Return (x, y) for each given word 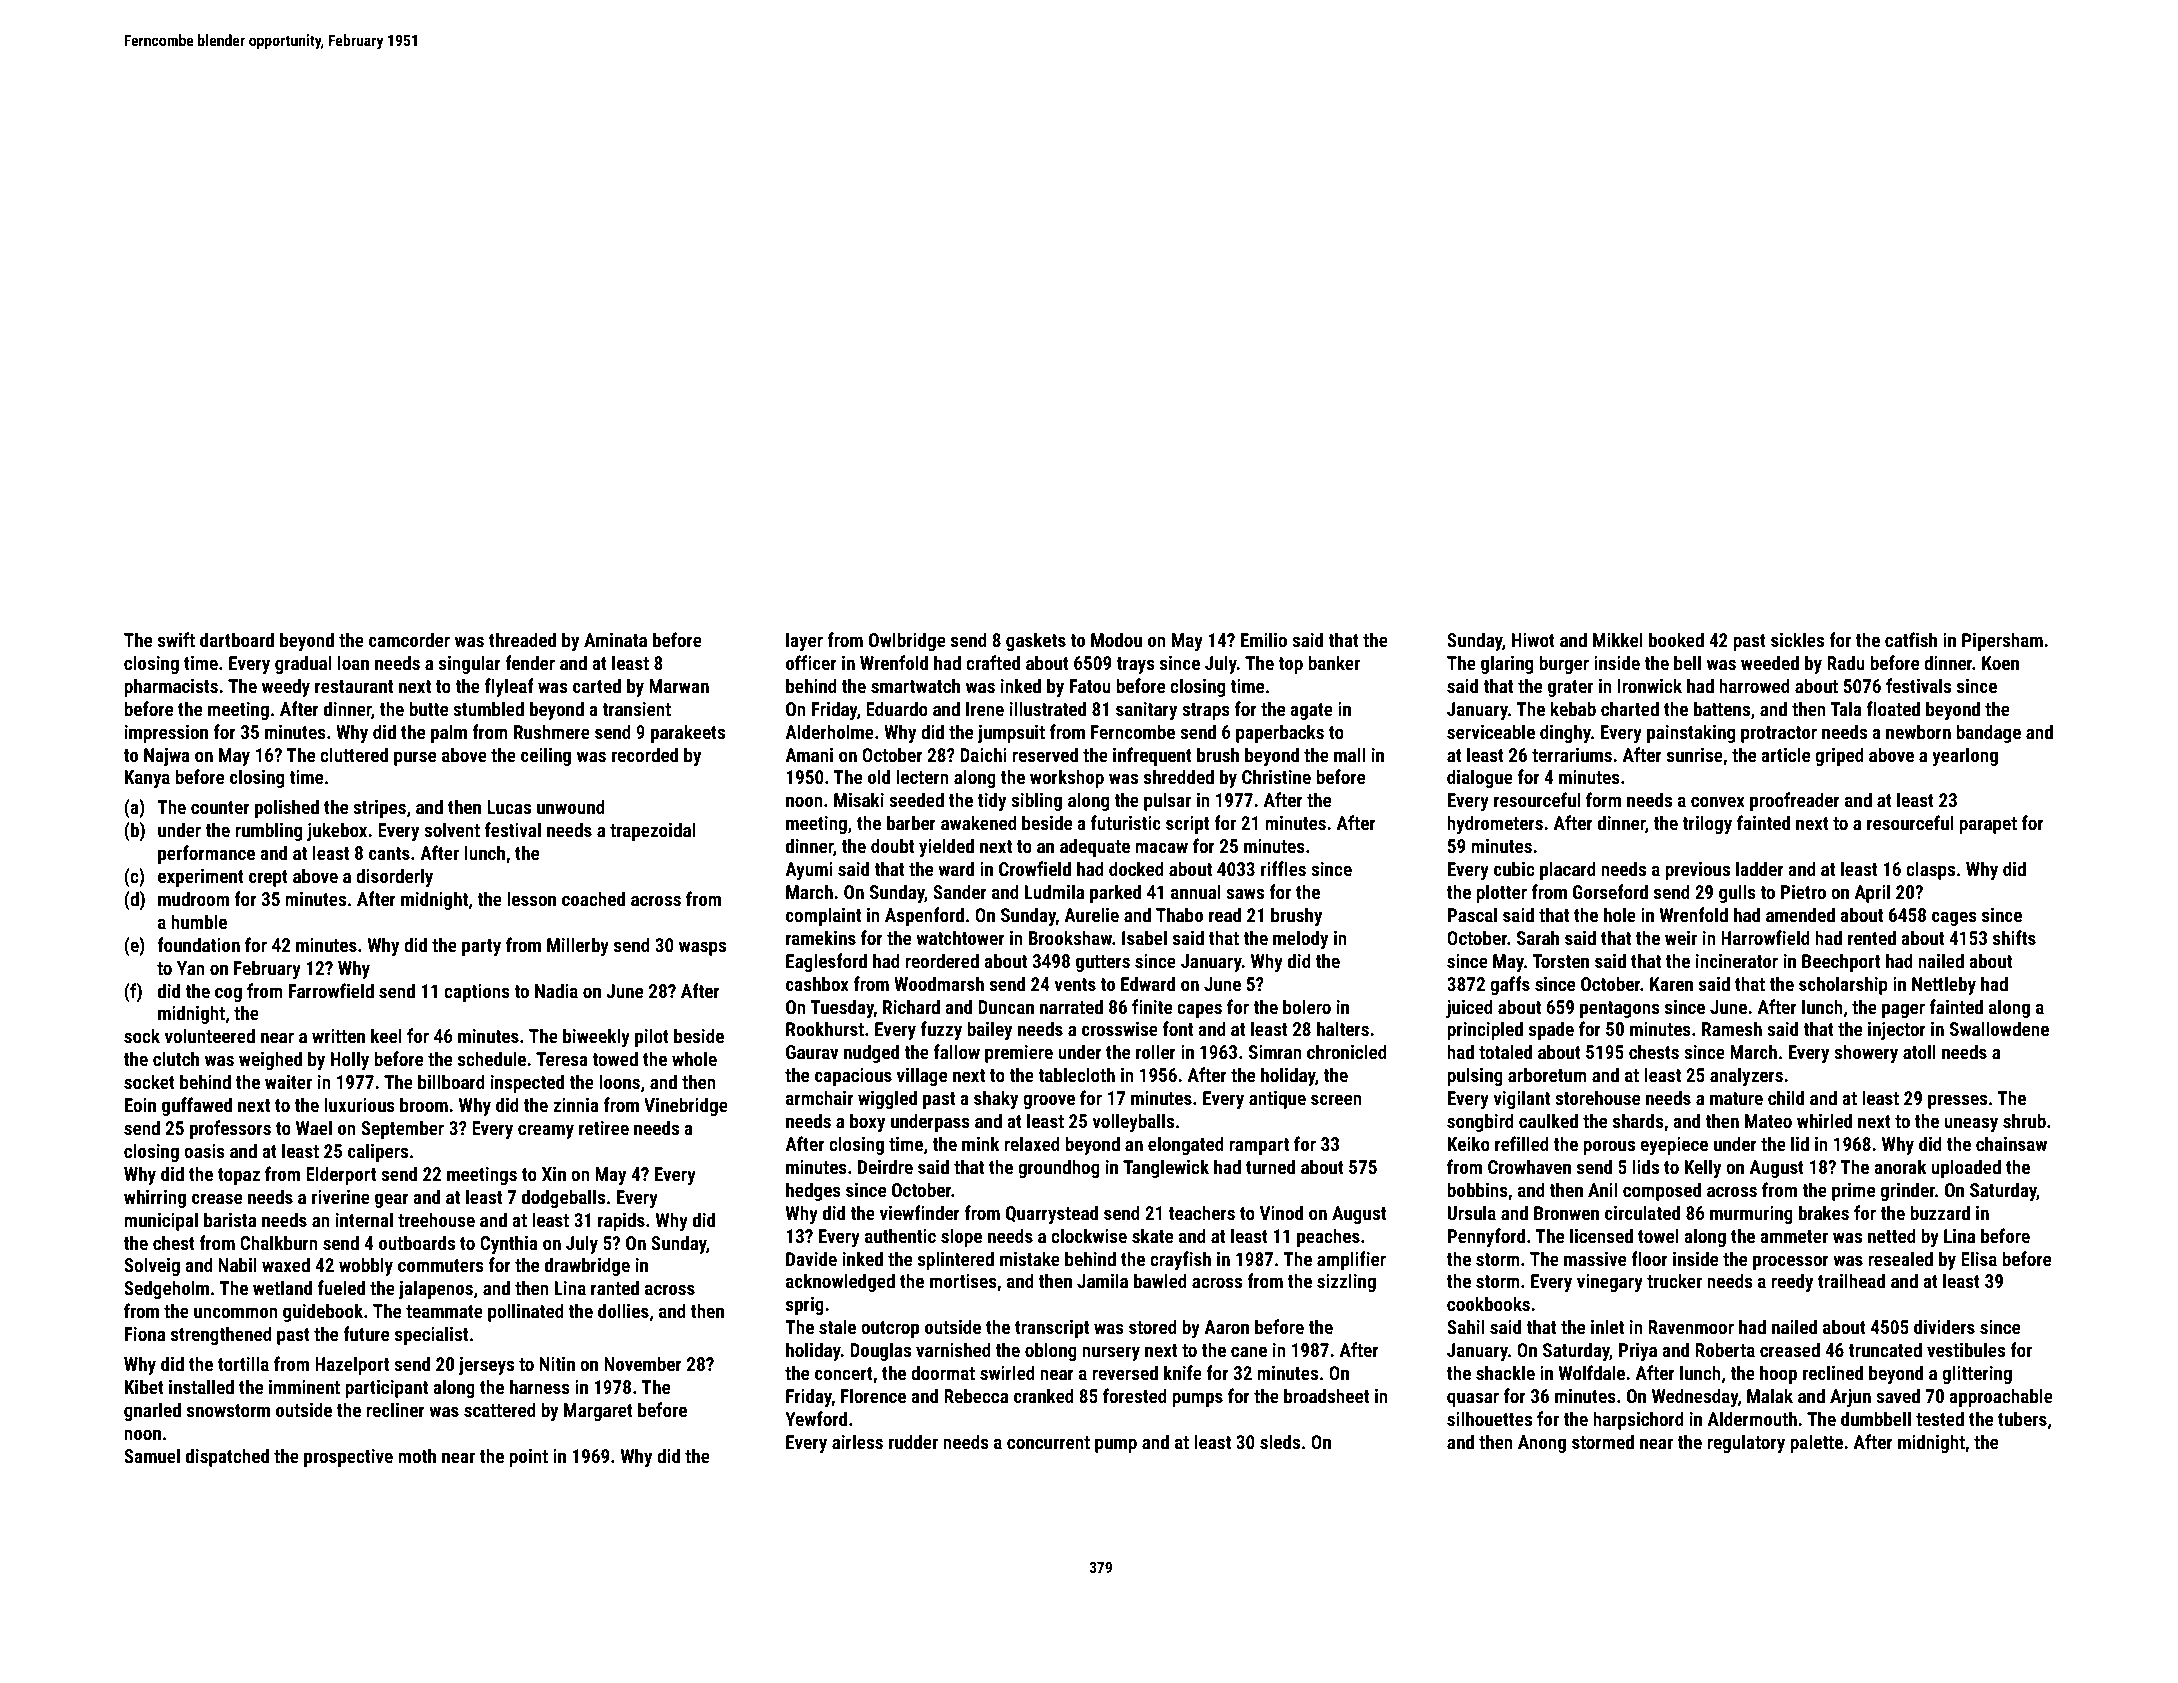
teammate (444, 1311)
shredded (1179, 776)
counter (220, 807)
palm (449, 733)
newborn (1918, 731)
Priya (1638, 1352)
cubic (1514, 868)
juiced (1469, 1008)
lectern (922, 776)
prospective (348, 1458)
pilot (652, 1037)
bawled (1160, 1280)
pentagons (1620, 1009)
